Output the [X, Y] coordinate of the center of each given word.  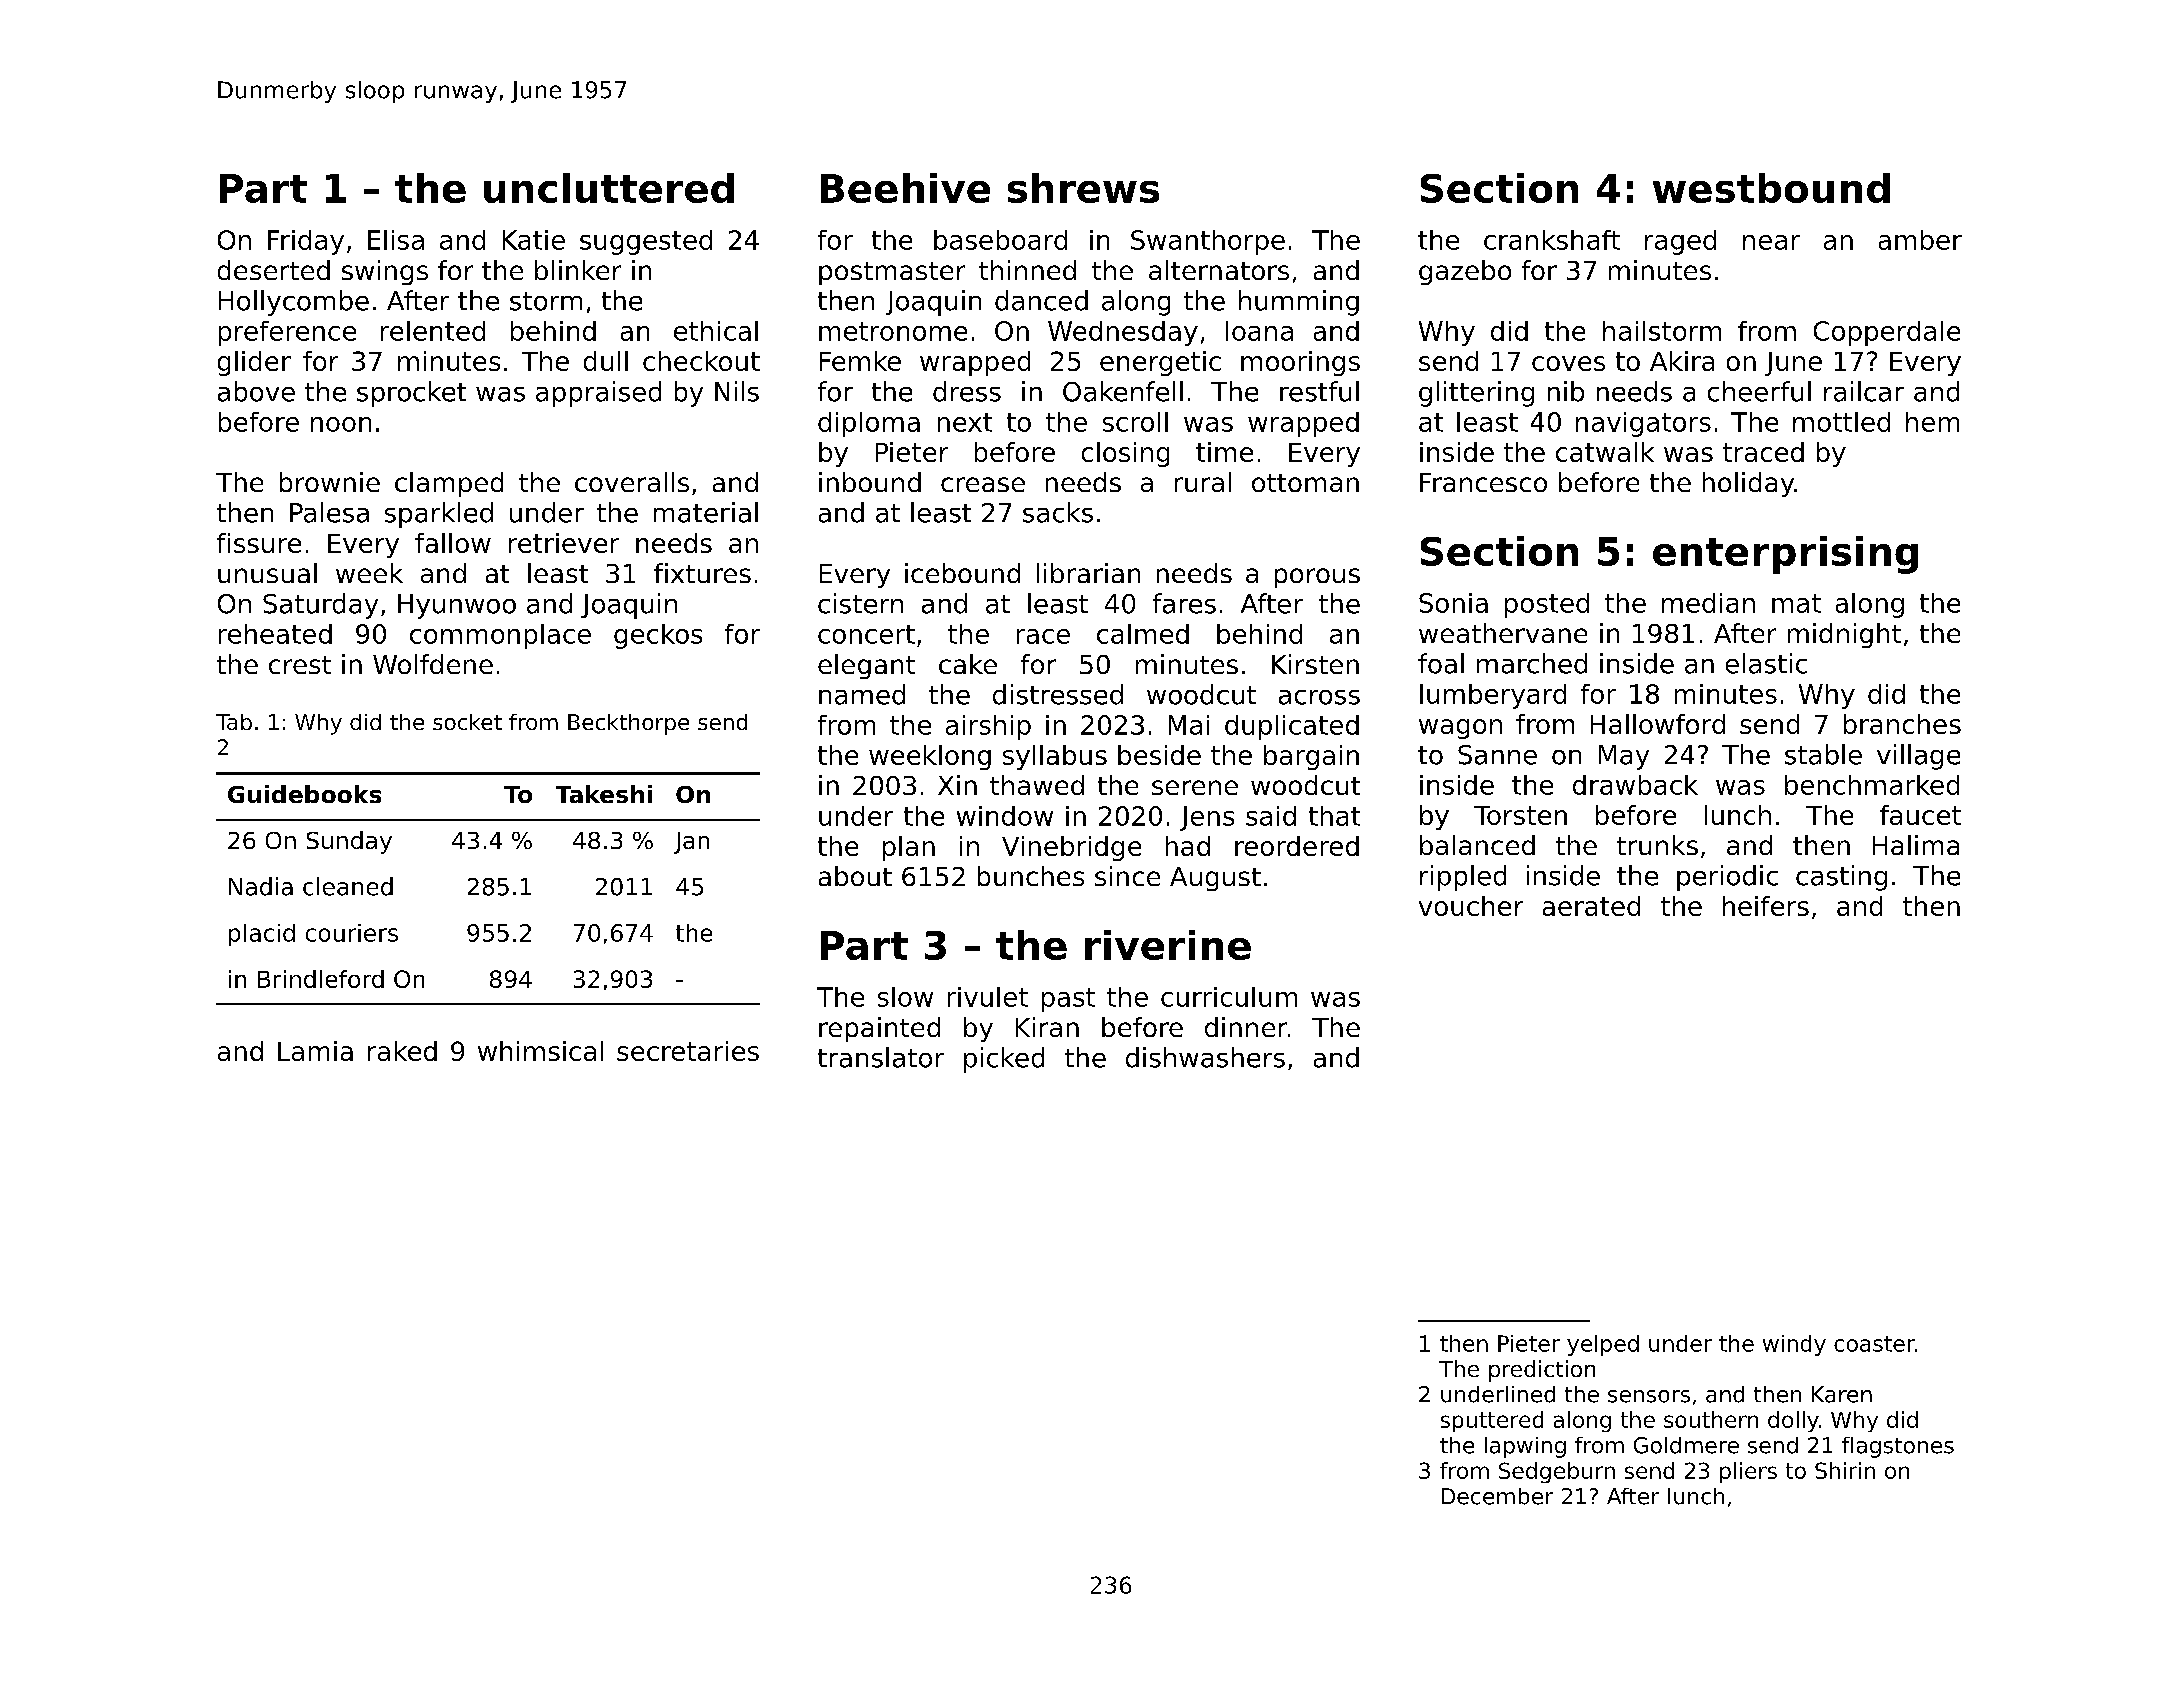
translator [881, 1057]
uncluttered [609, 188]
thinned [1027, 270]
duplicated [1292, 727]
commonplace [500, 636]
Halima [1916, 845]
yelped [1603, 1345]
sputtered [1492, 1421]
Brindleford [321, 979]
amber [1920, 240]
